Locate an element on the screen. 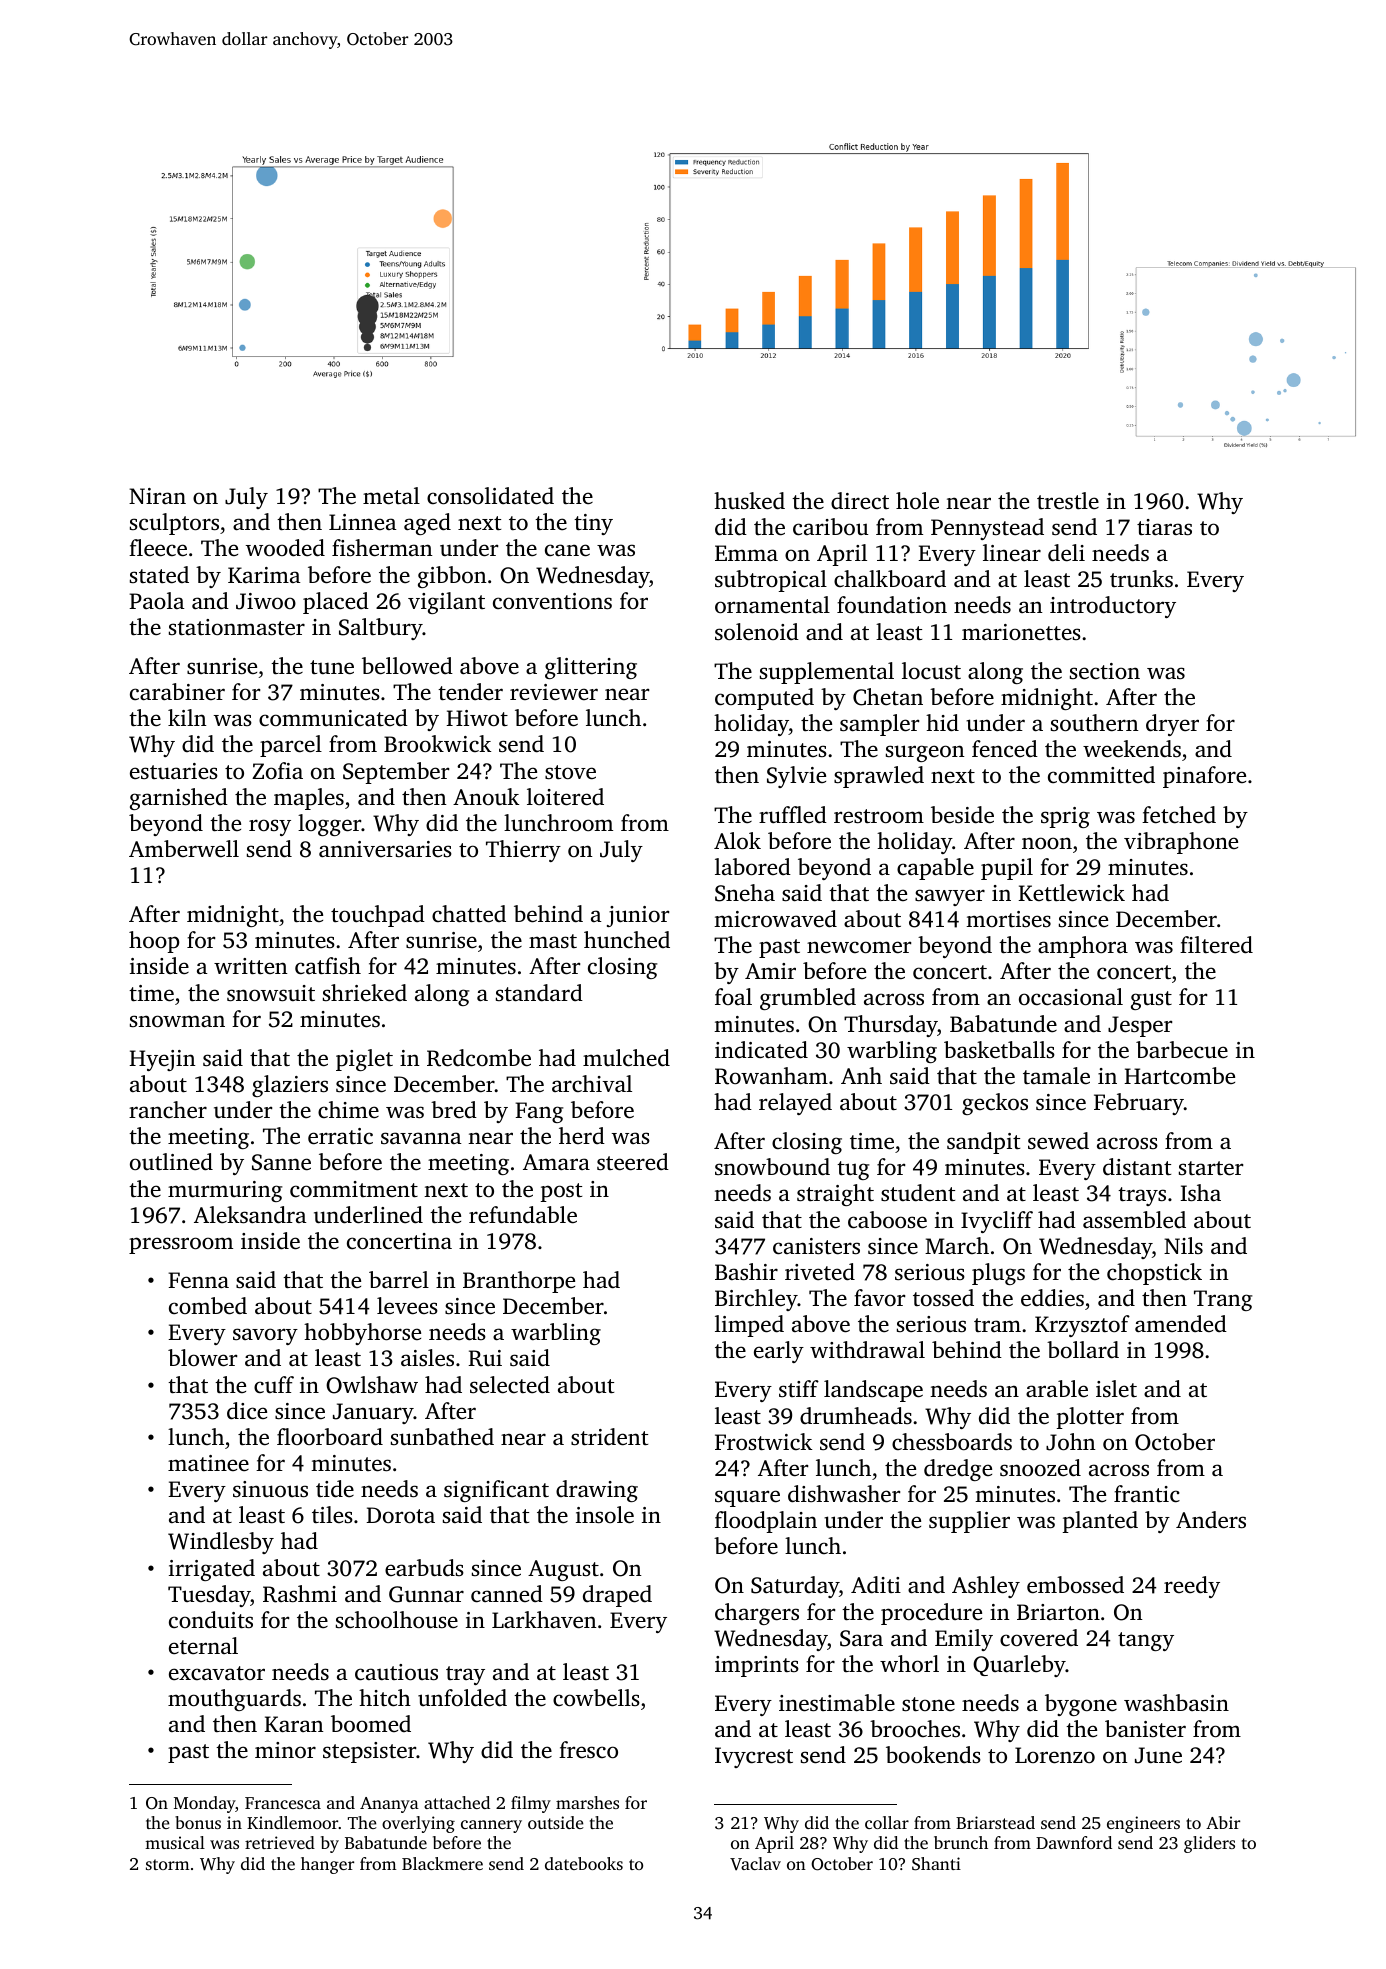 Image resolution: width=1386 pixels, height=1969 pixels. metal is located at coordinates (391, 496).
